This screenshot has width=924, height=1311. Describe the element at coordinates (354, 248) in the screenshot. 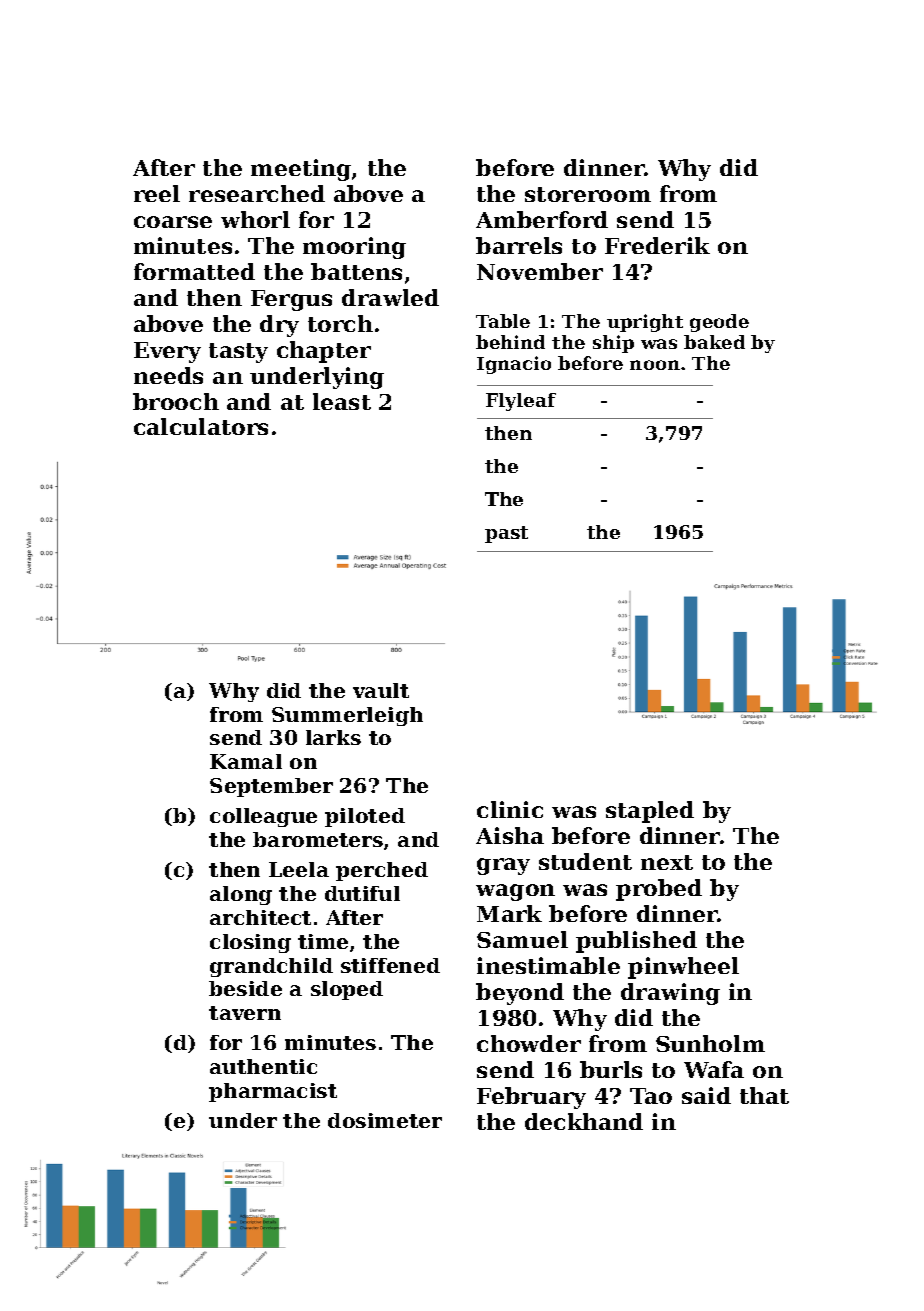

I see `mooring` at that location.
